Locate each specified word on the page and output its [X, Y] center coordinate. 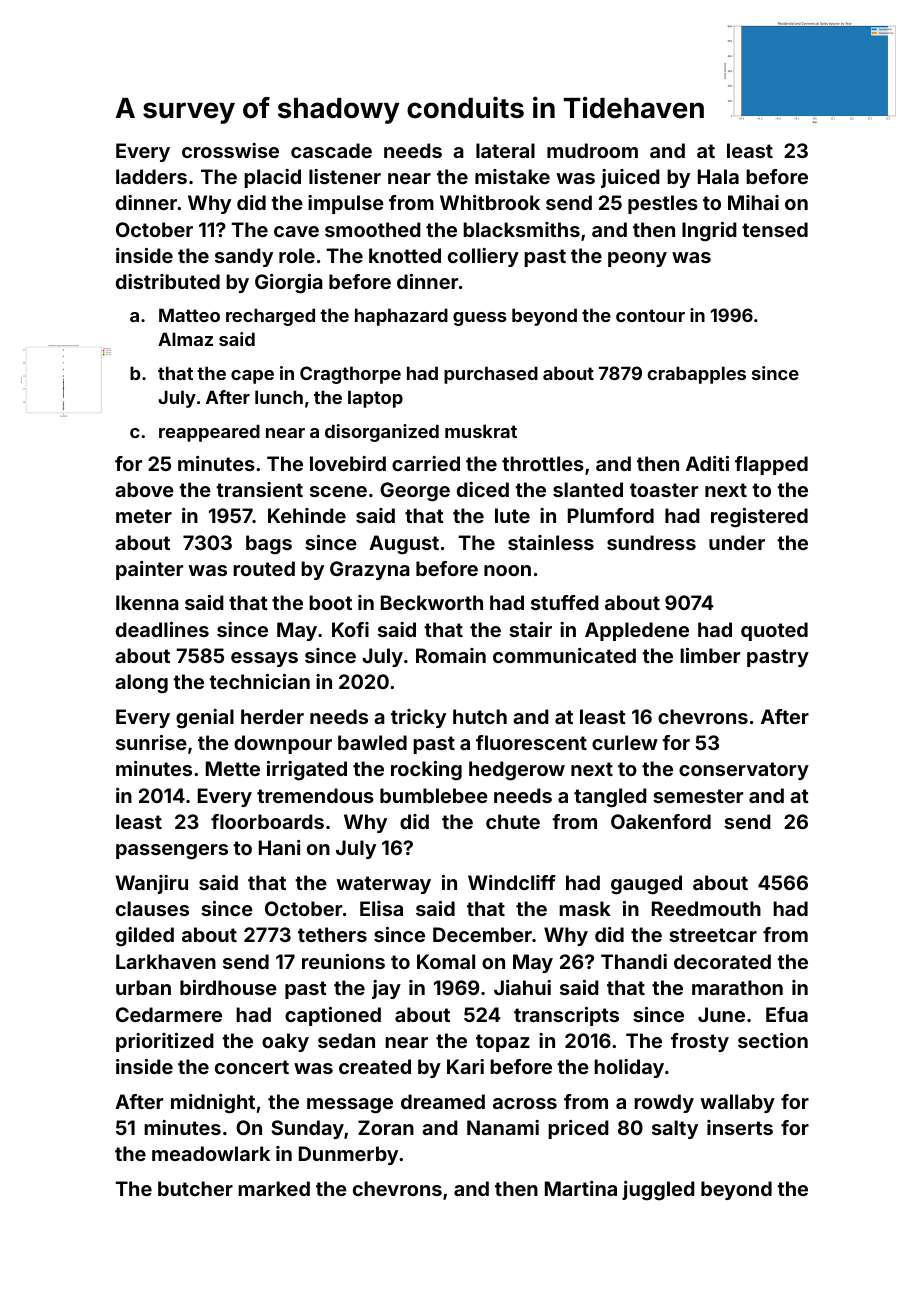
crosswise [230, 150]
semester [698, 796]
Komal [446, 961]
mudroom [592, 150]
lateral [505, 150]
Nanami [503, 1127]
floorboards [267, 821]
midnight [213, 1104]
